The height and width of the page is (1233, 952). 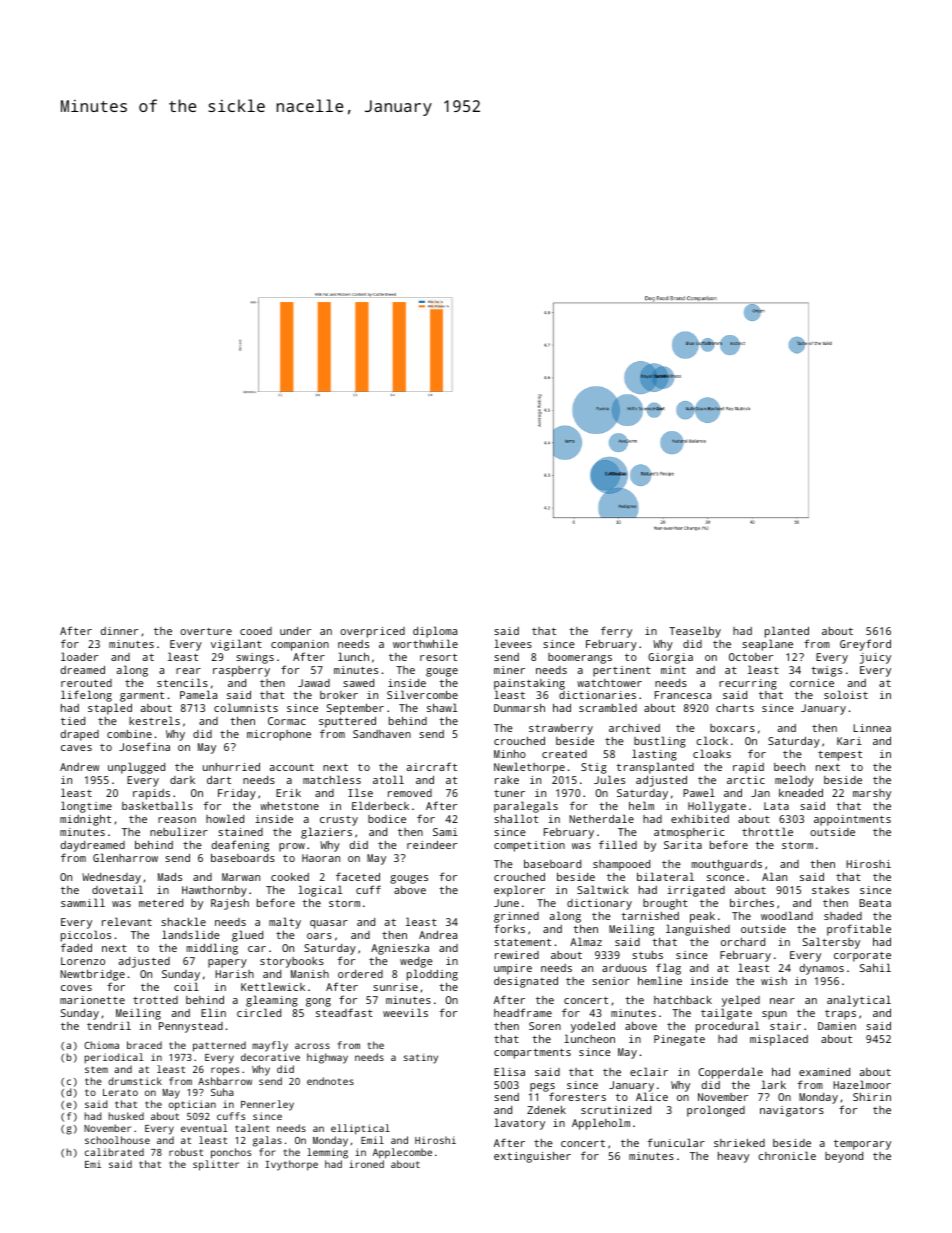 What do you see at coordinates (698, 930) in the page?
I see `languished` at bounding box center [698, 930].
